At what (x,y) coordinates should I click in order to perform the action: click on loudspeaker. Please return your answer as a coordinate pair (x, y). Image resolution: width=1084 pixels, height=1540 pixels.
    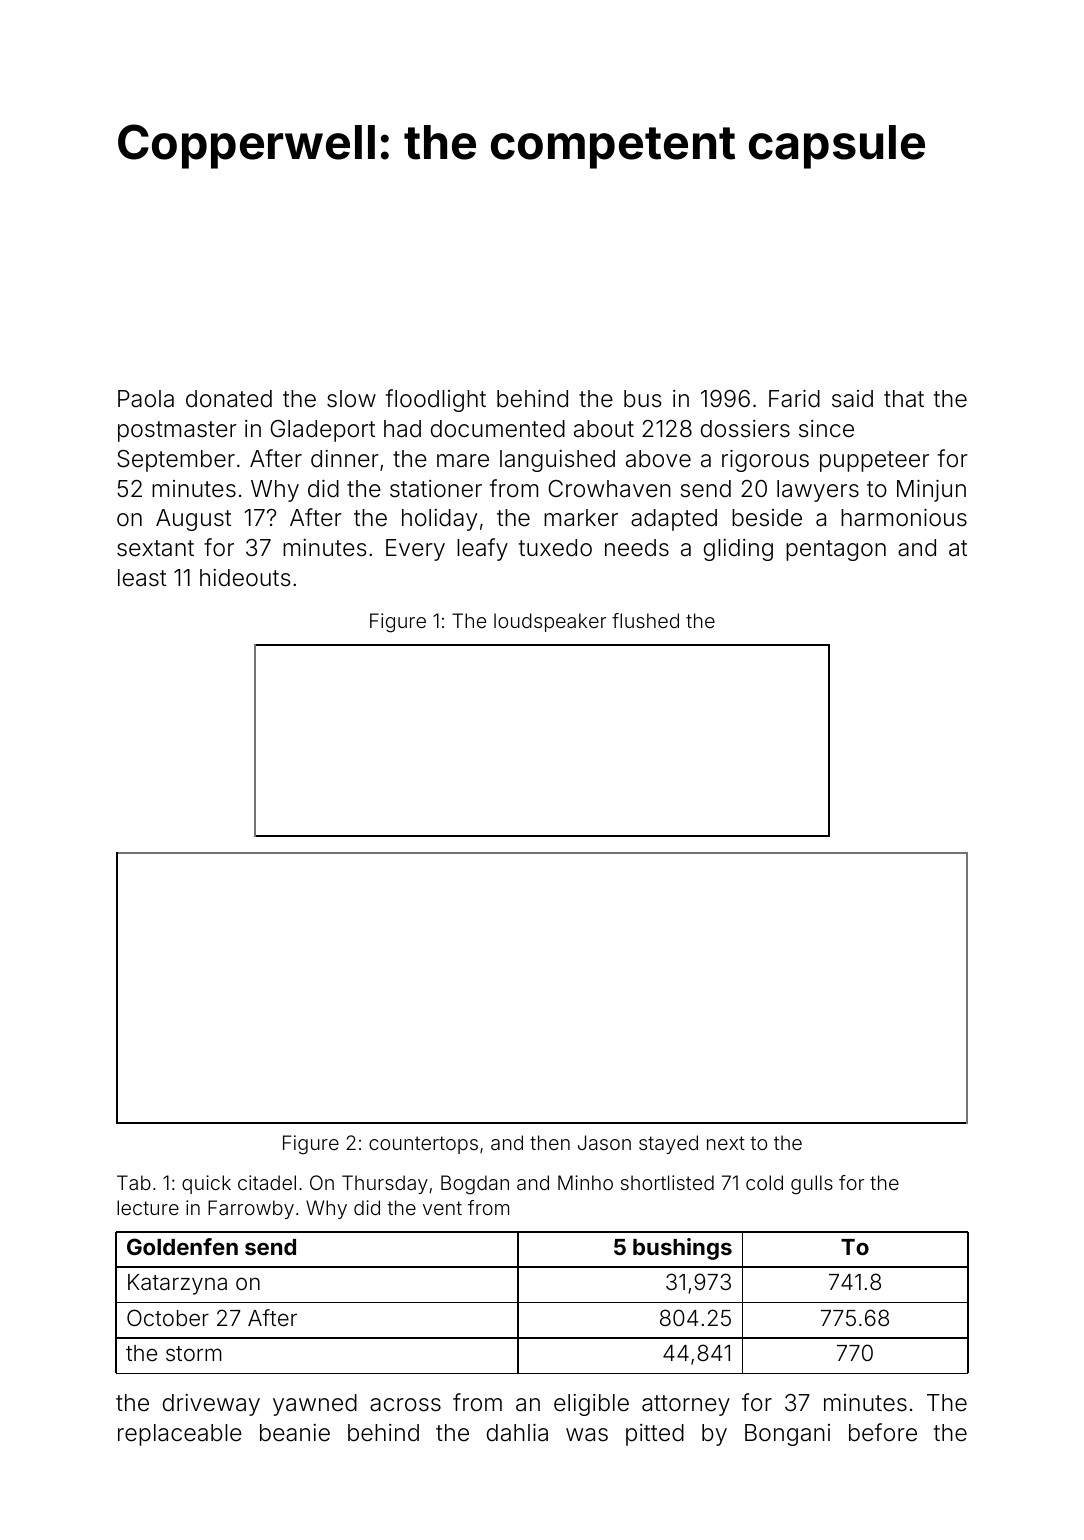
    Looking at the image, I should click on (550, 622).
